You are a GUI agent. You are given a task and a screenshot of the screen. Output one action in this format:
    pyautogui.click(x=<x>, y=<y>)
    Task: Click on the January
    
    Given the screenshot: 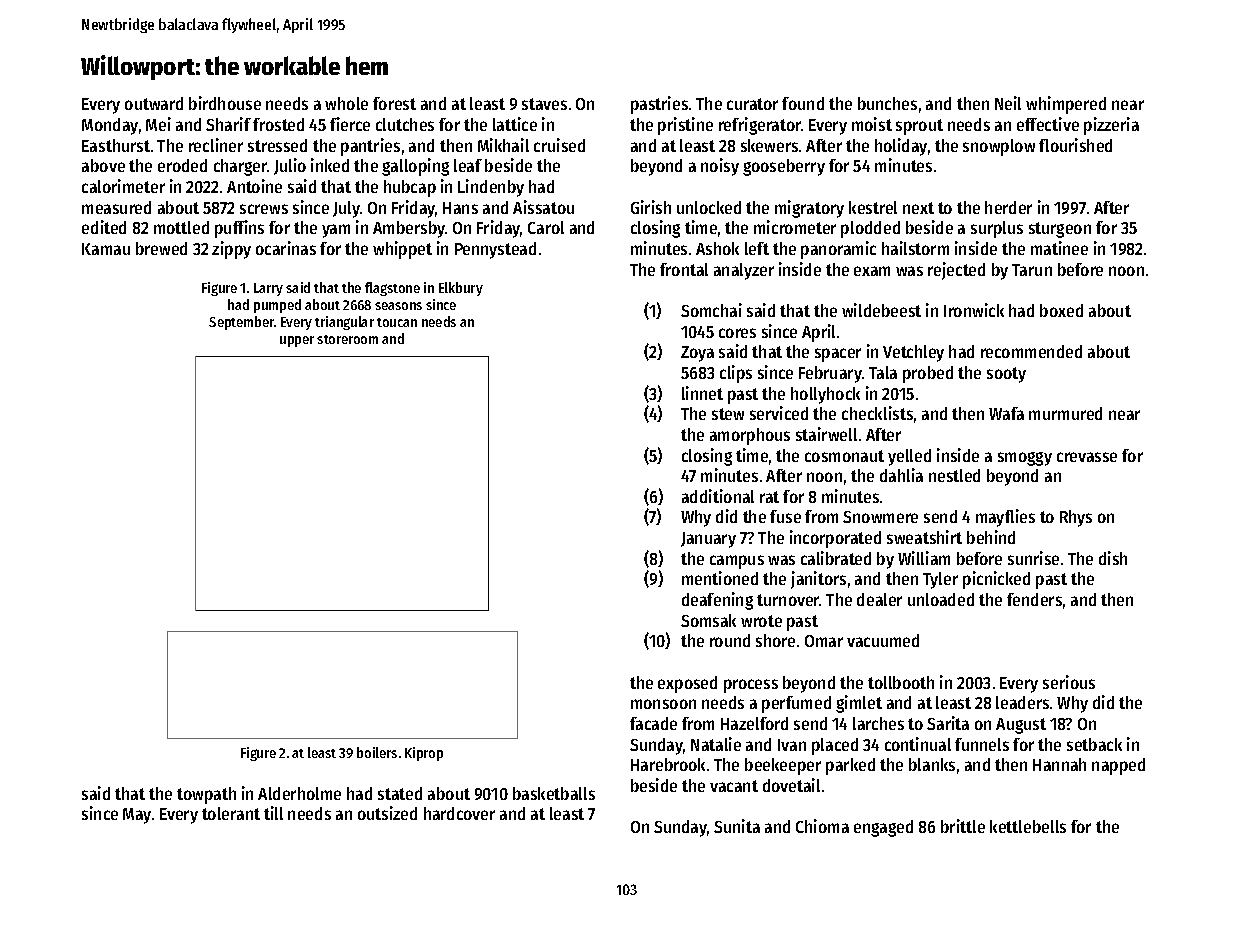 What is the action you would take?
    pyautogui.click(x=708, y=540)
